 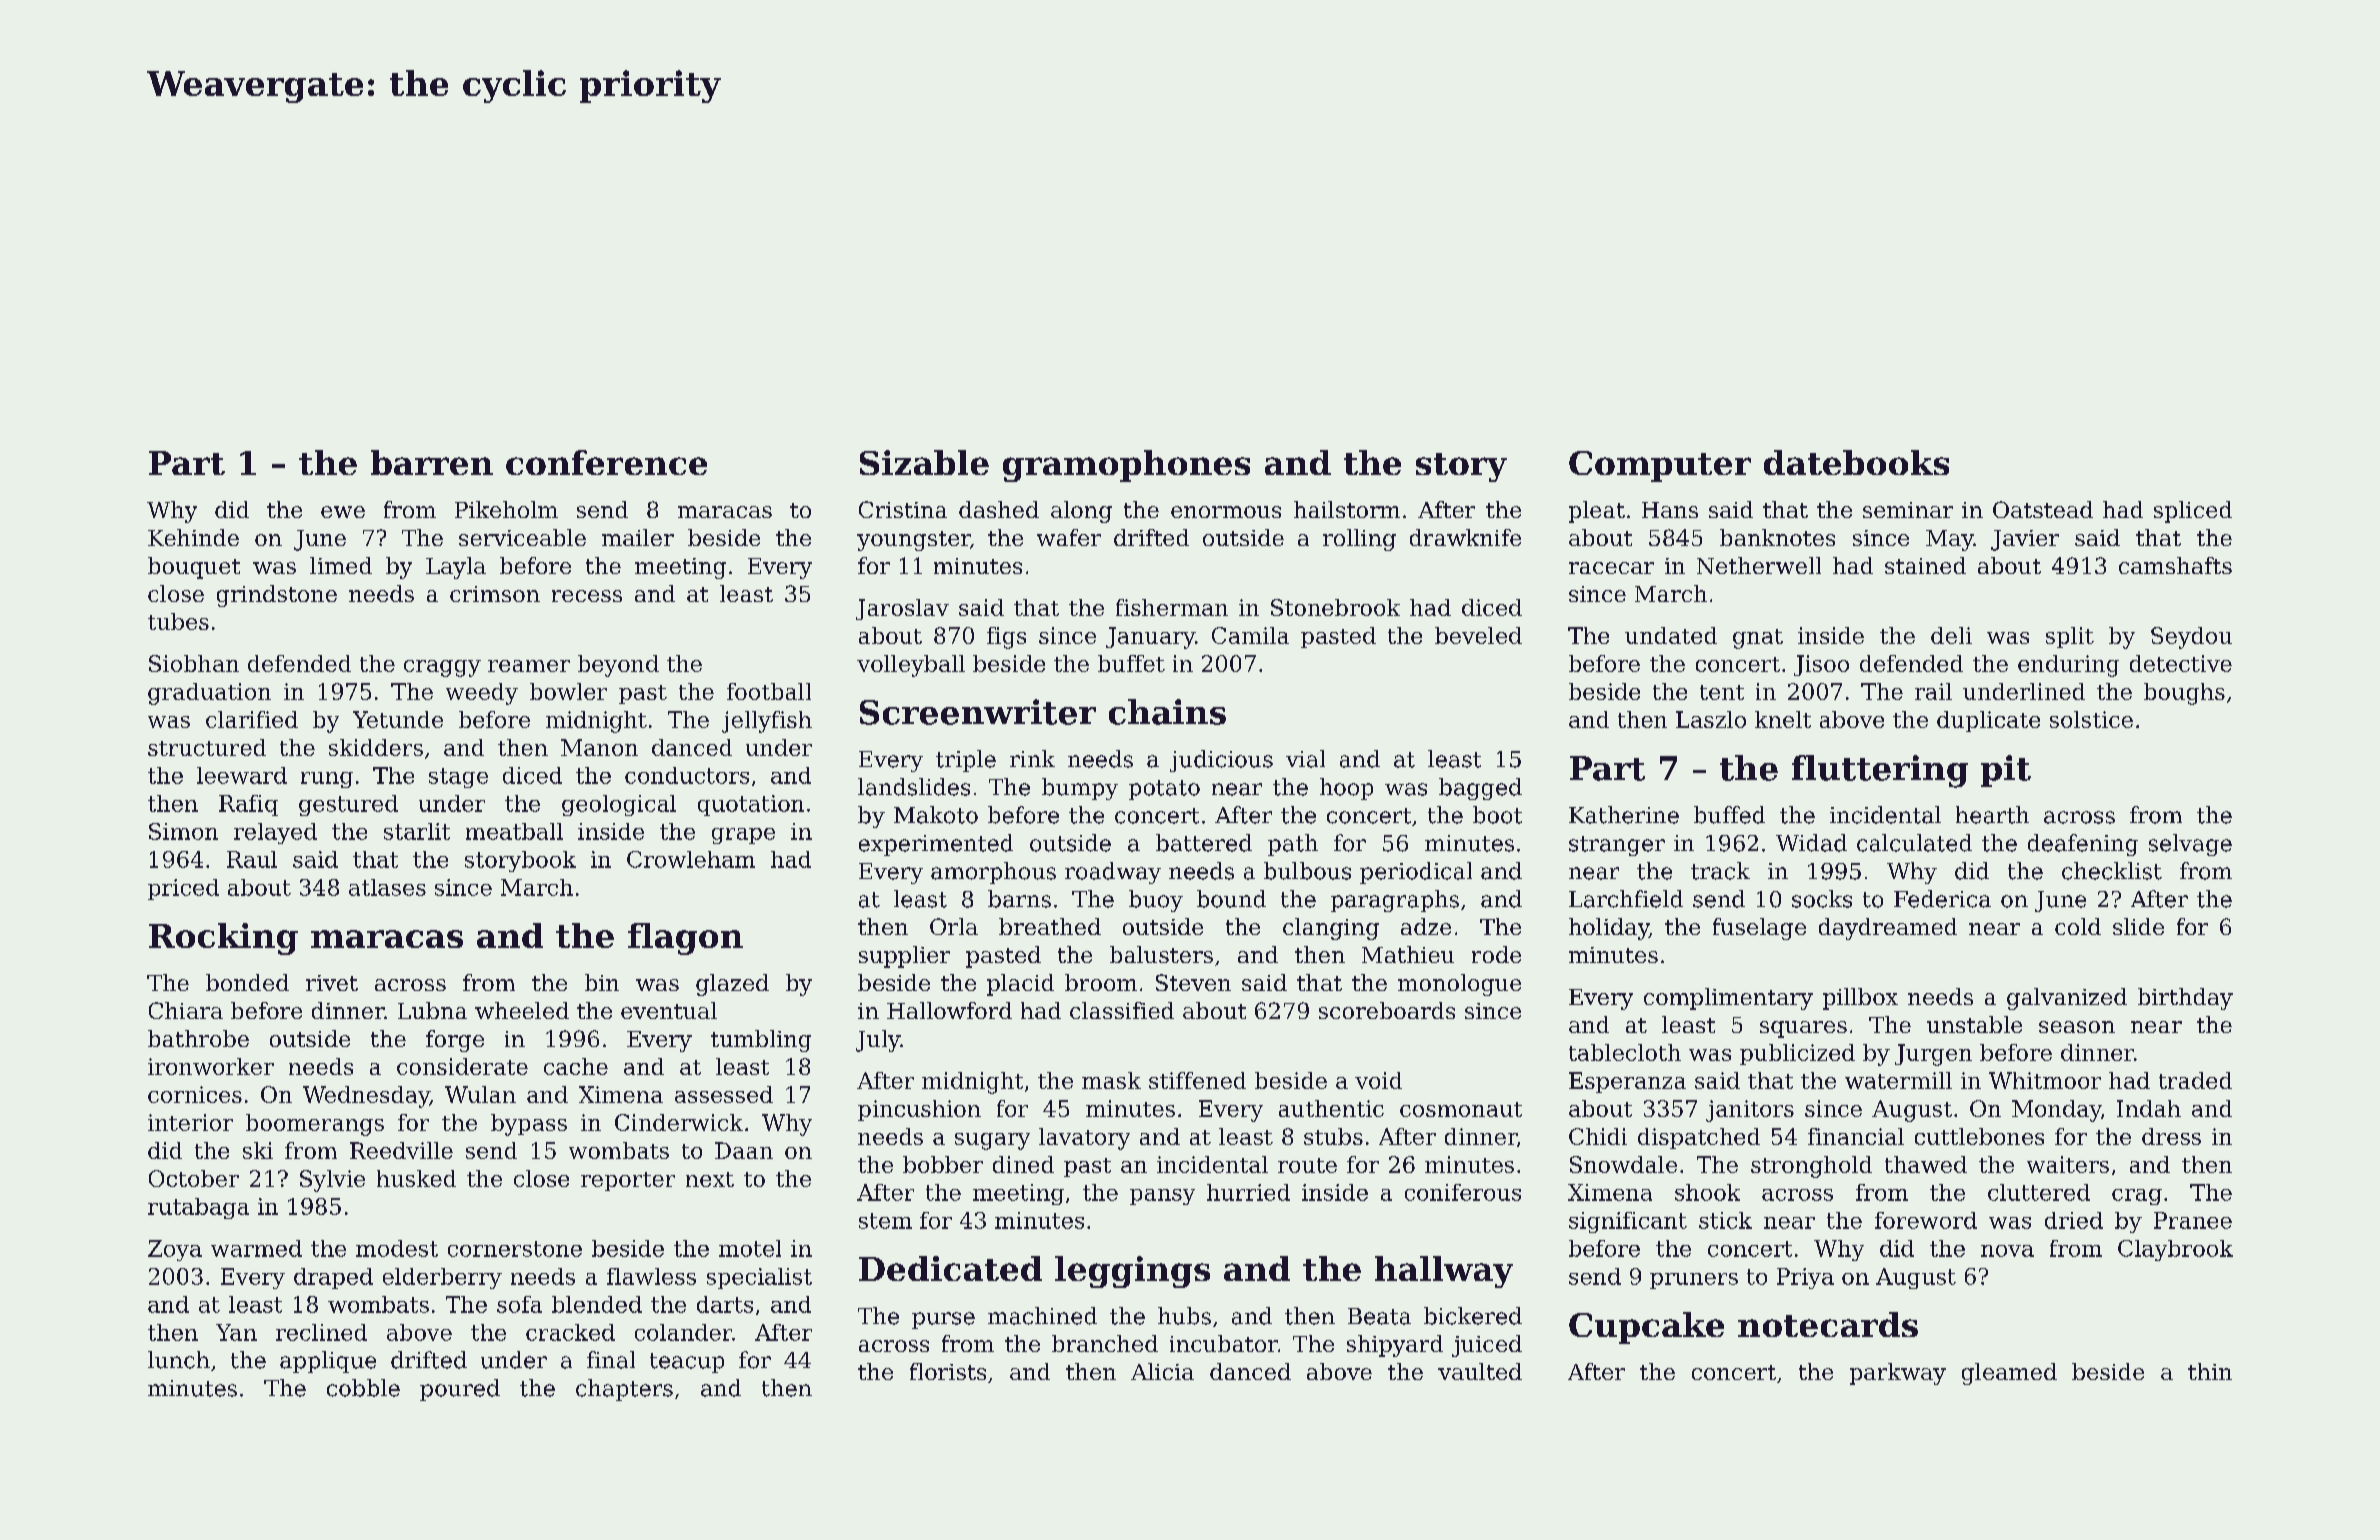 I want to click on Alicia, so click(x=1162, y=1371).
